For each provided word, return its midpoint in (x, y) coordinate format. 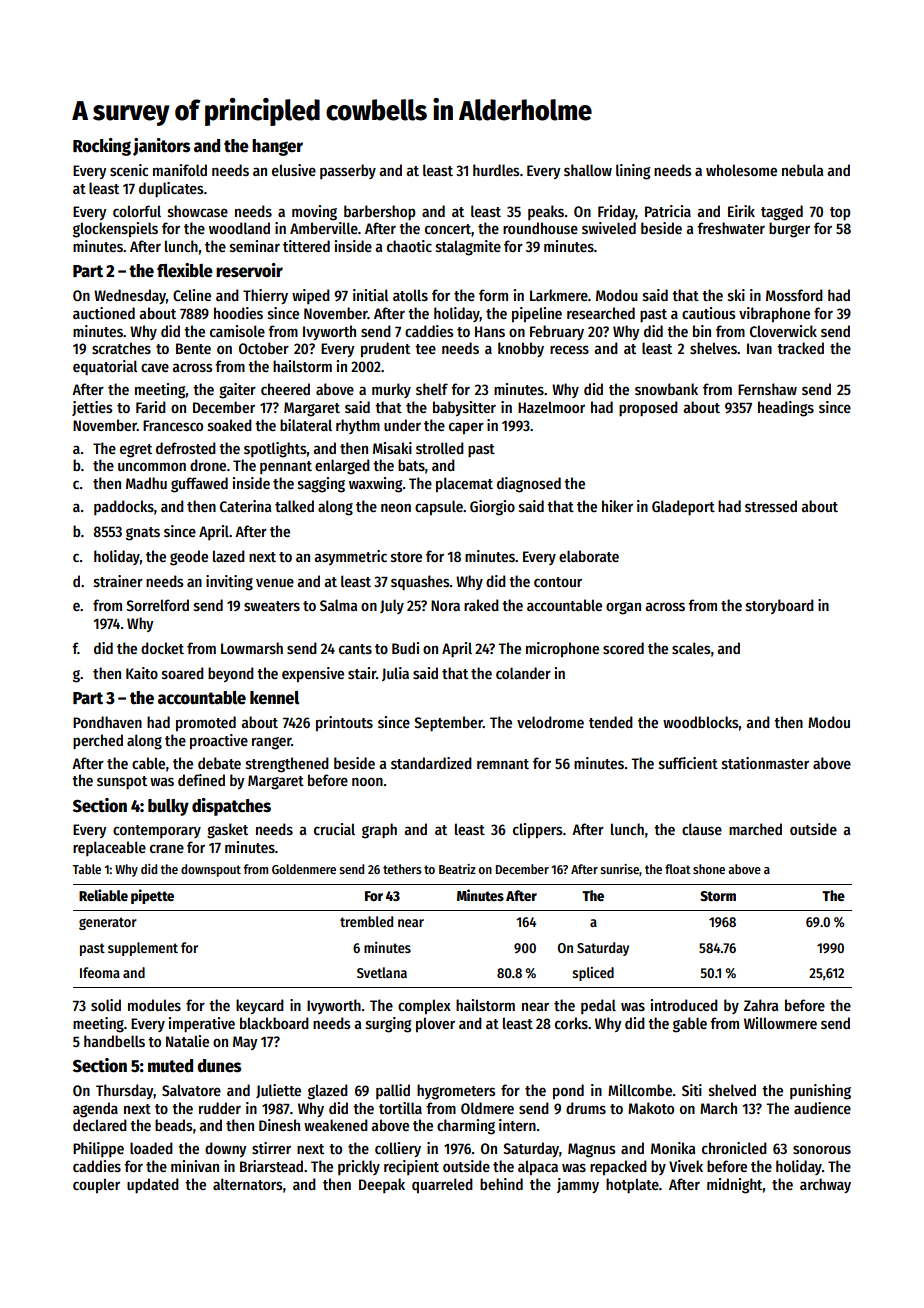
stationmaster (765, 763)
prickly (359, 1167)
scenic (129, 170)
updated (153, 1186)
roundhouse (540, 228)
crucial (334, 829)
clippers (538, 831)
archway (825, 1185)
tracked (800, 348)
